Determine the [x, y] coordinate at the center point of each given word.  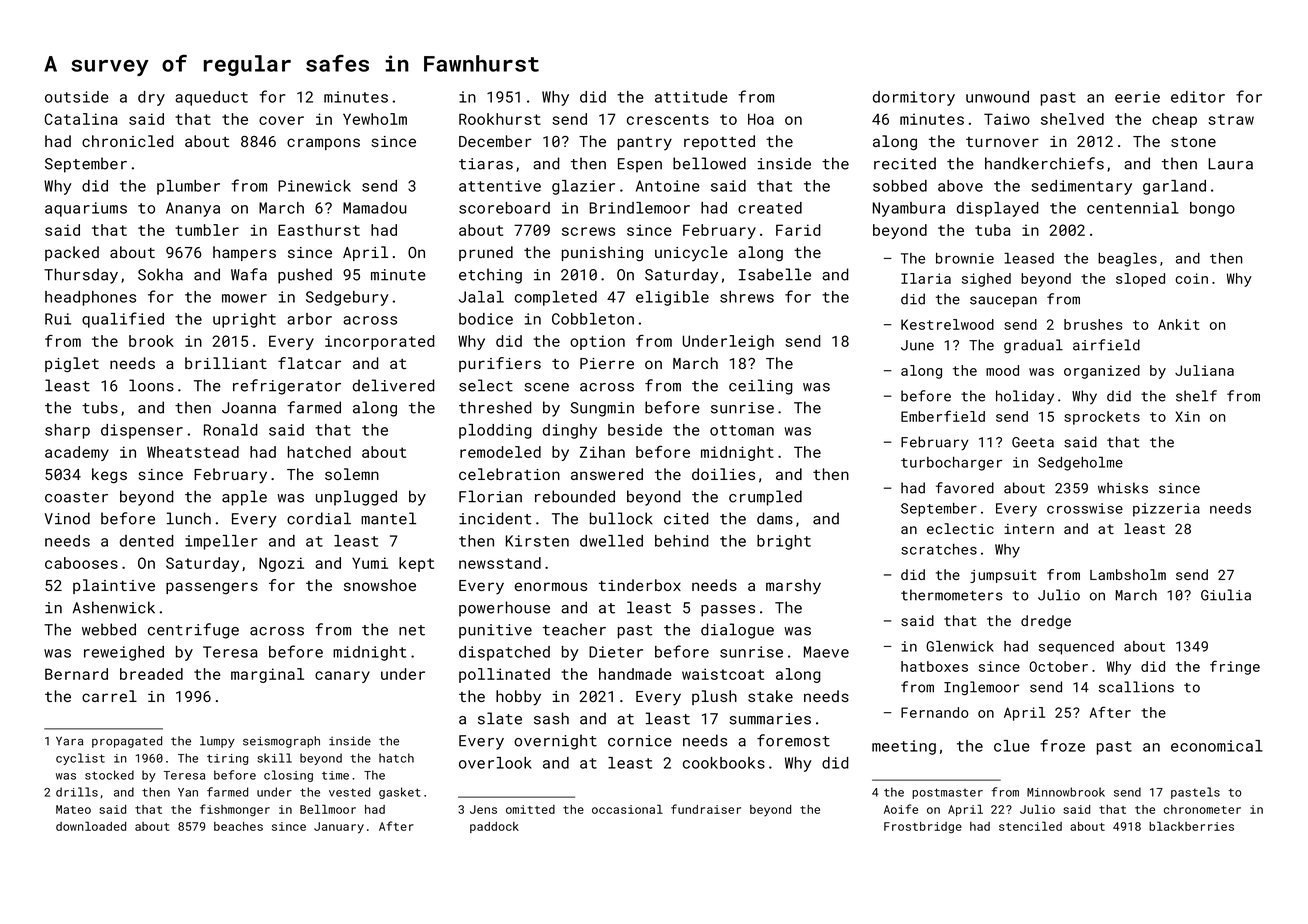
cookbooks [724, 763]
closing [288, 776]
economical [1217, 746]
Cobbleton [593, 319]
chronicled [128, 141]
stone [1193, 142]
